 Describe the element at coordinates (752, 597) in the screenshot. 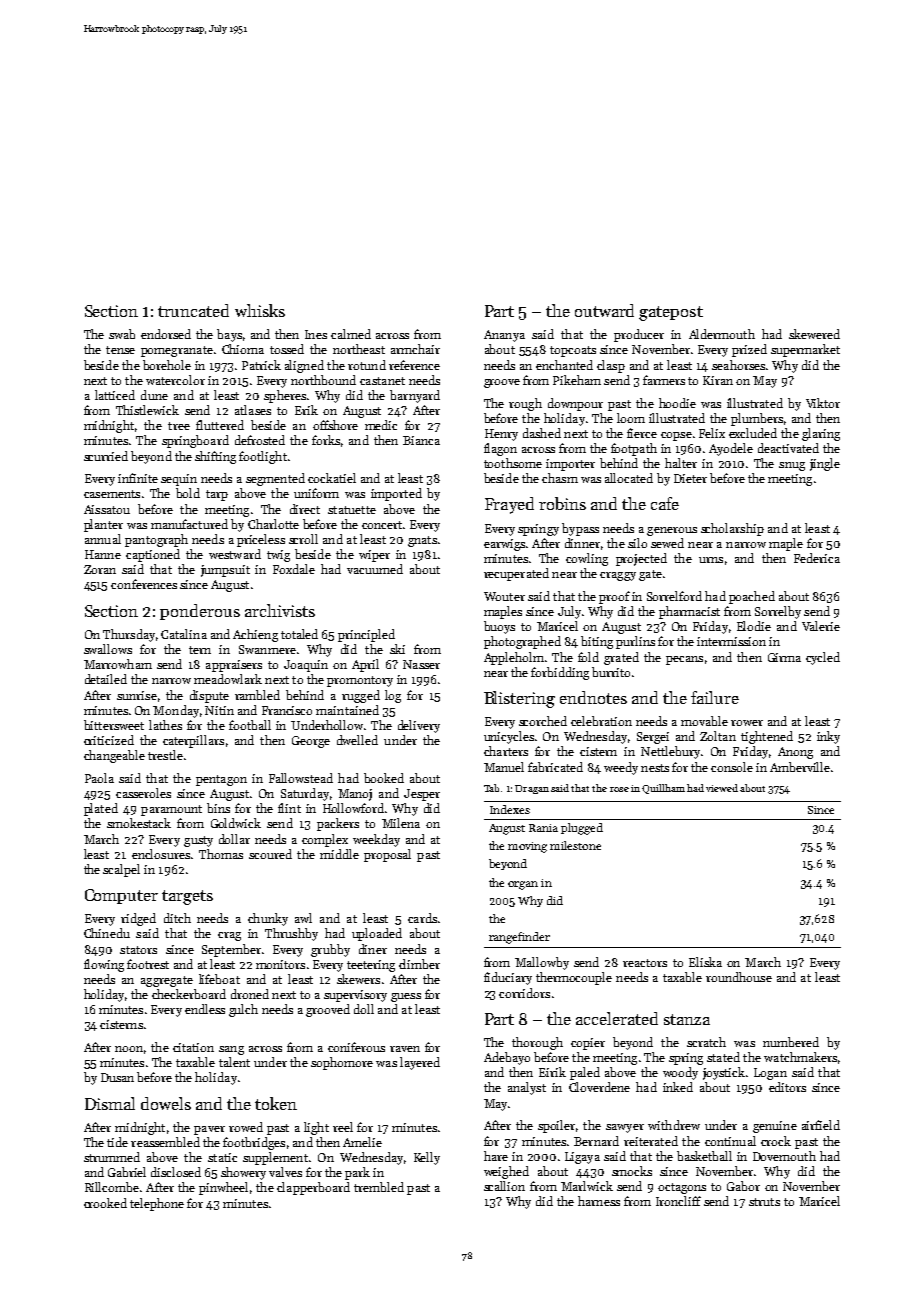

I see `poached` at that location.
